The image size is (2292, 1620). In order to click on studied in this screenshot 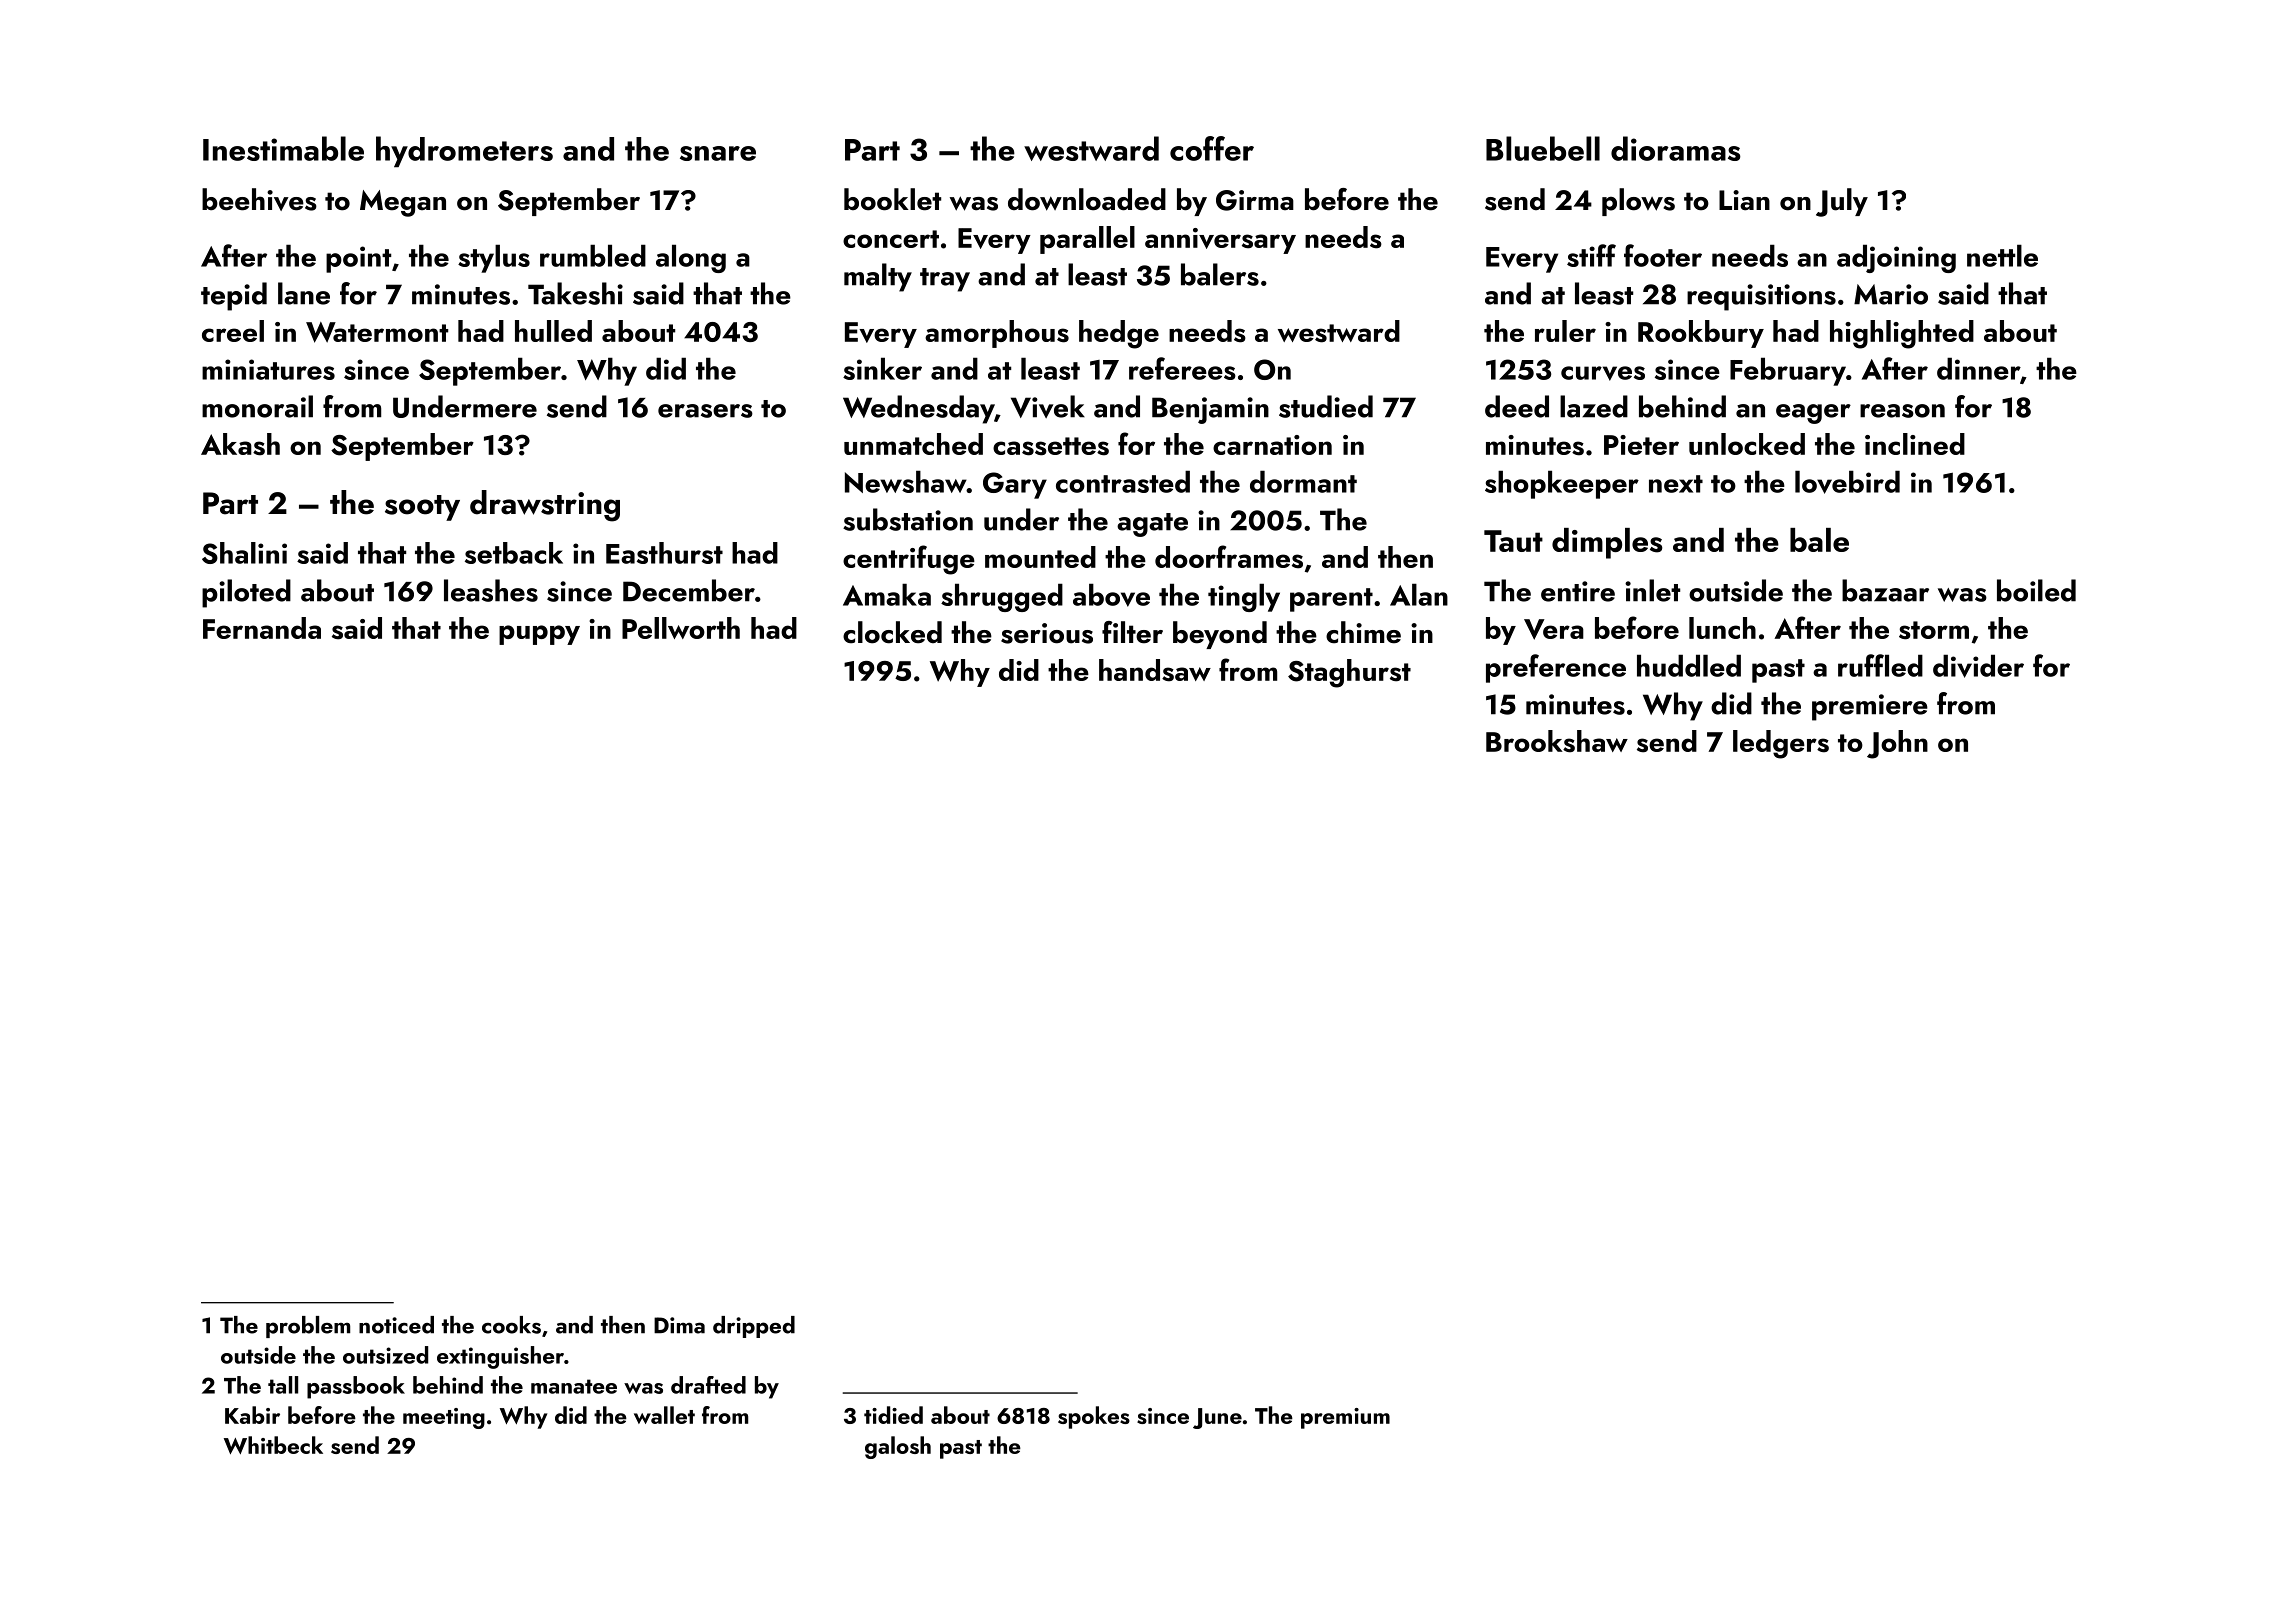, I will do `click(1326, 406)`.
